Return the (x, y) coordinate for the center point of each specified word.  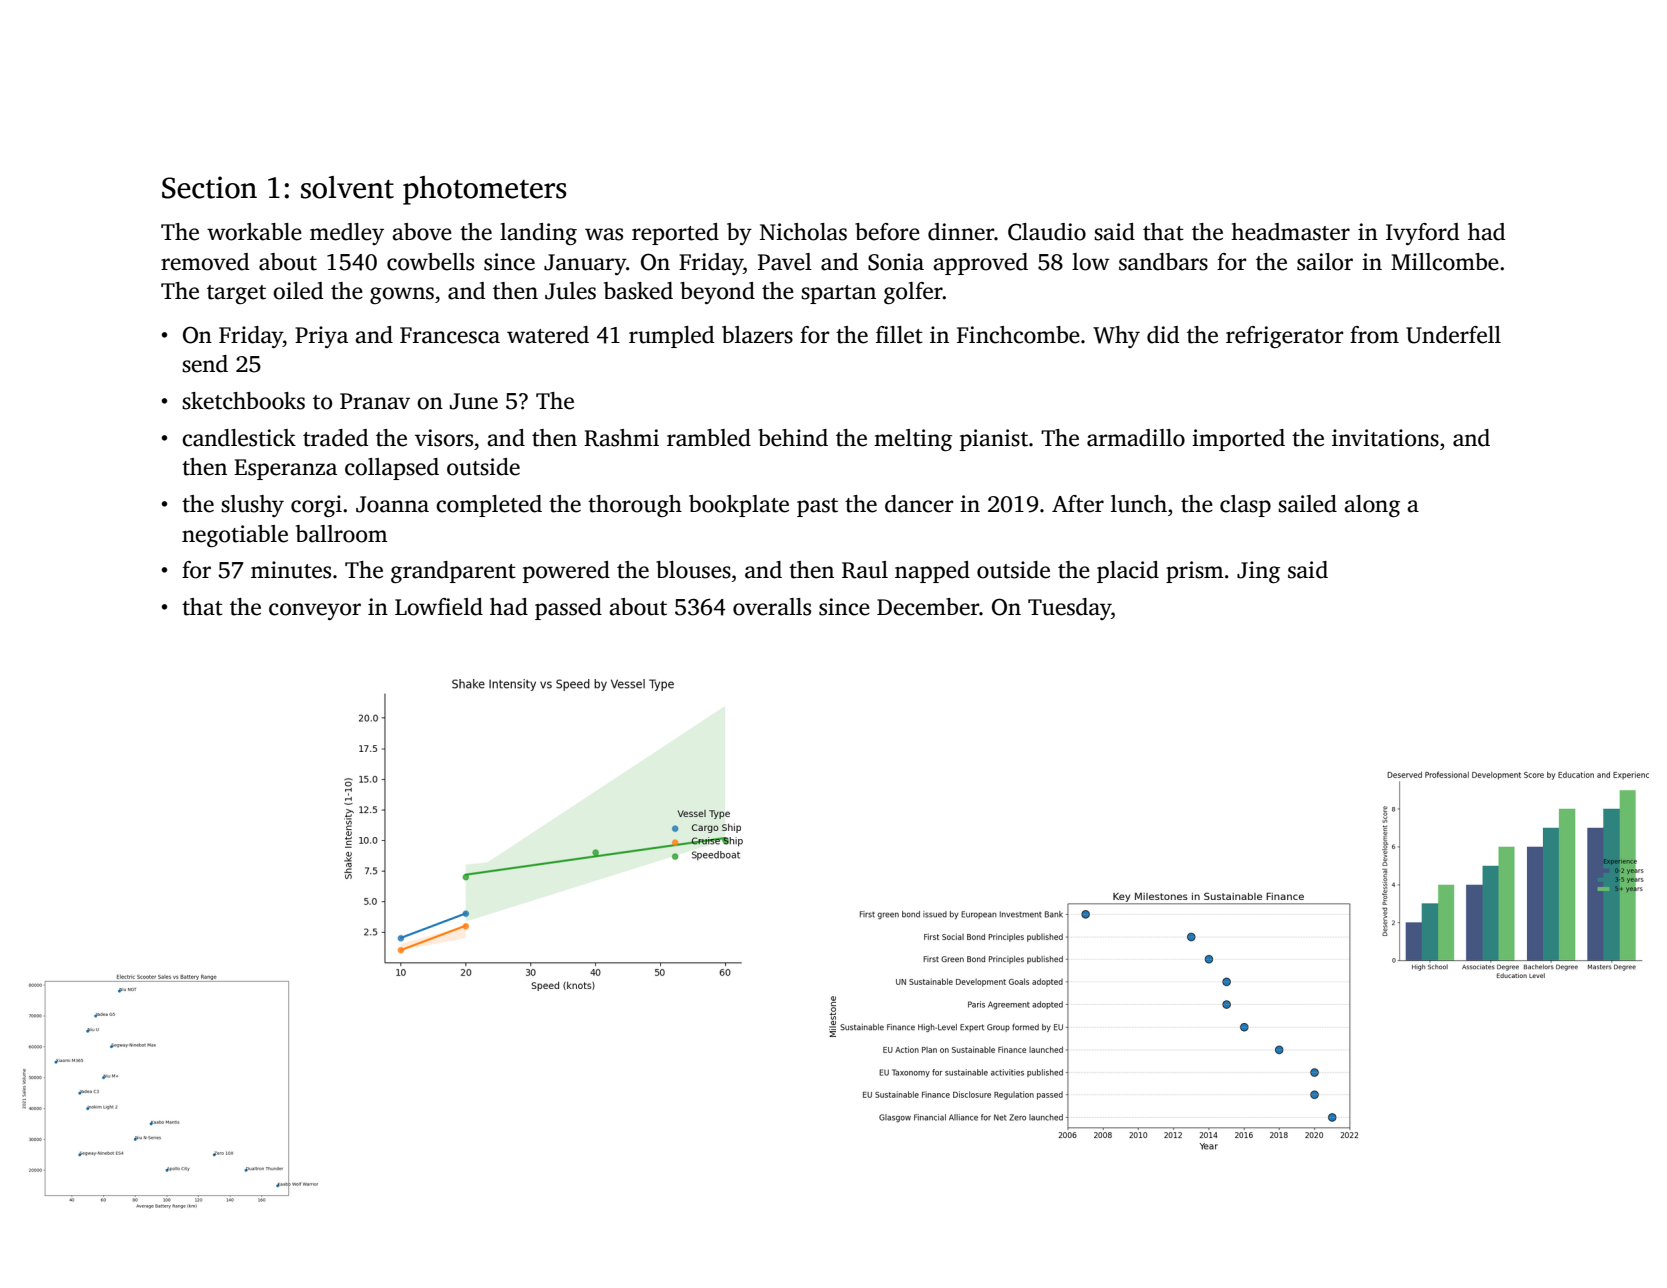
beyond (717, 293)
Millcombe (1445, 262)
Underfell (1453, 335)
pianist (994, 440)
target (236, 294)
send (205, 364)
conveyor (315, 611)
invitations (1385, 438)
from (1374, 335)
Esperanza (285, 469)
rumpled (671, 337)
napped (932, 572)
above (422, 232)
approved (980, 264)
